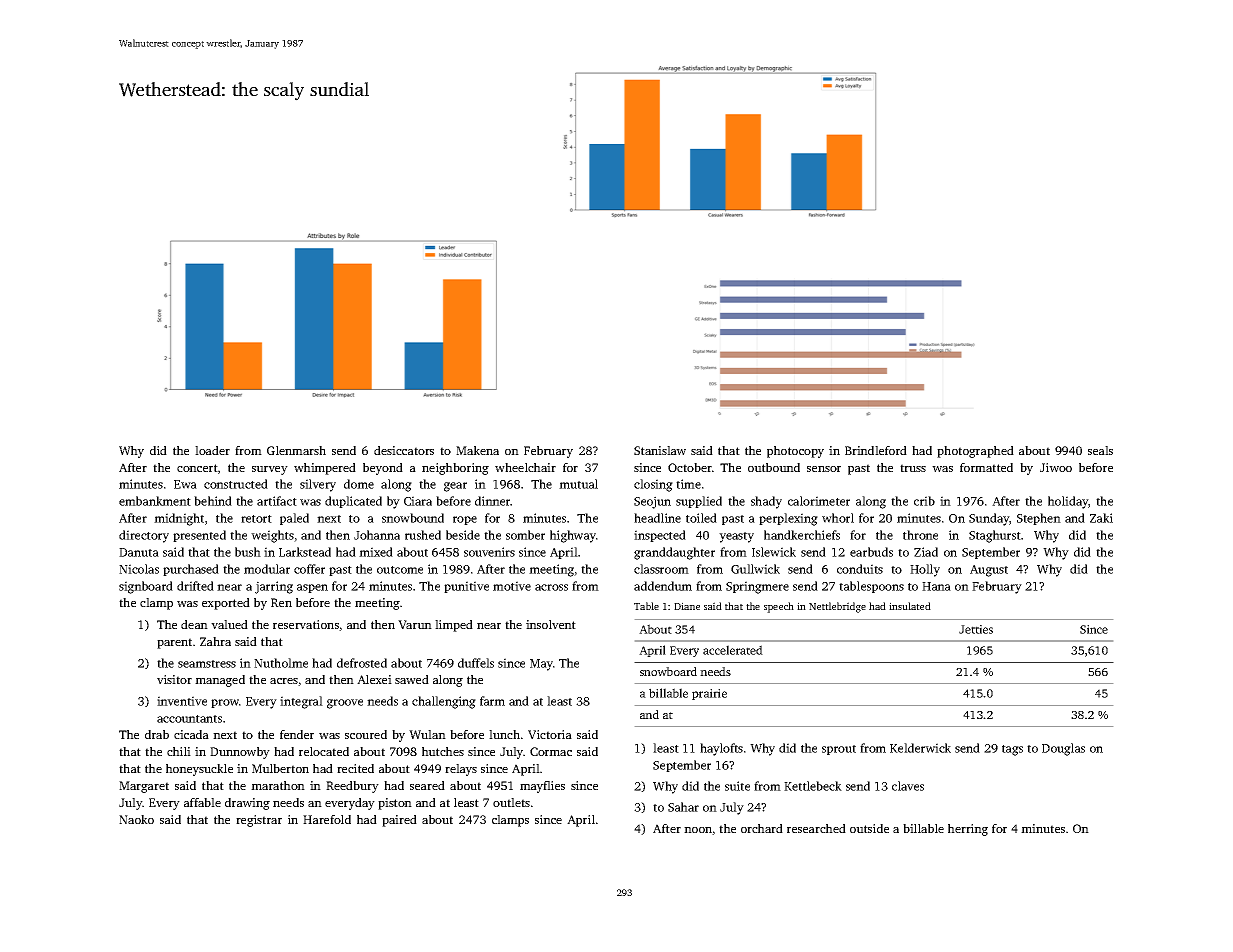 Image resolution: width=1233 pixels, height=952 pixels. What do you see at coordinates (212, 450) in the screenshot?
I see `loader` at bounding box center [212, 450].
